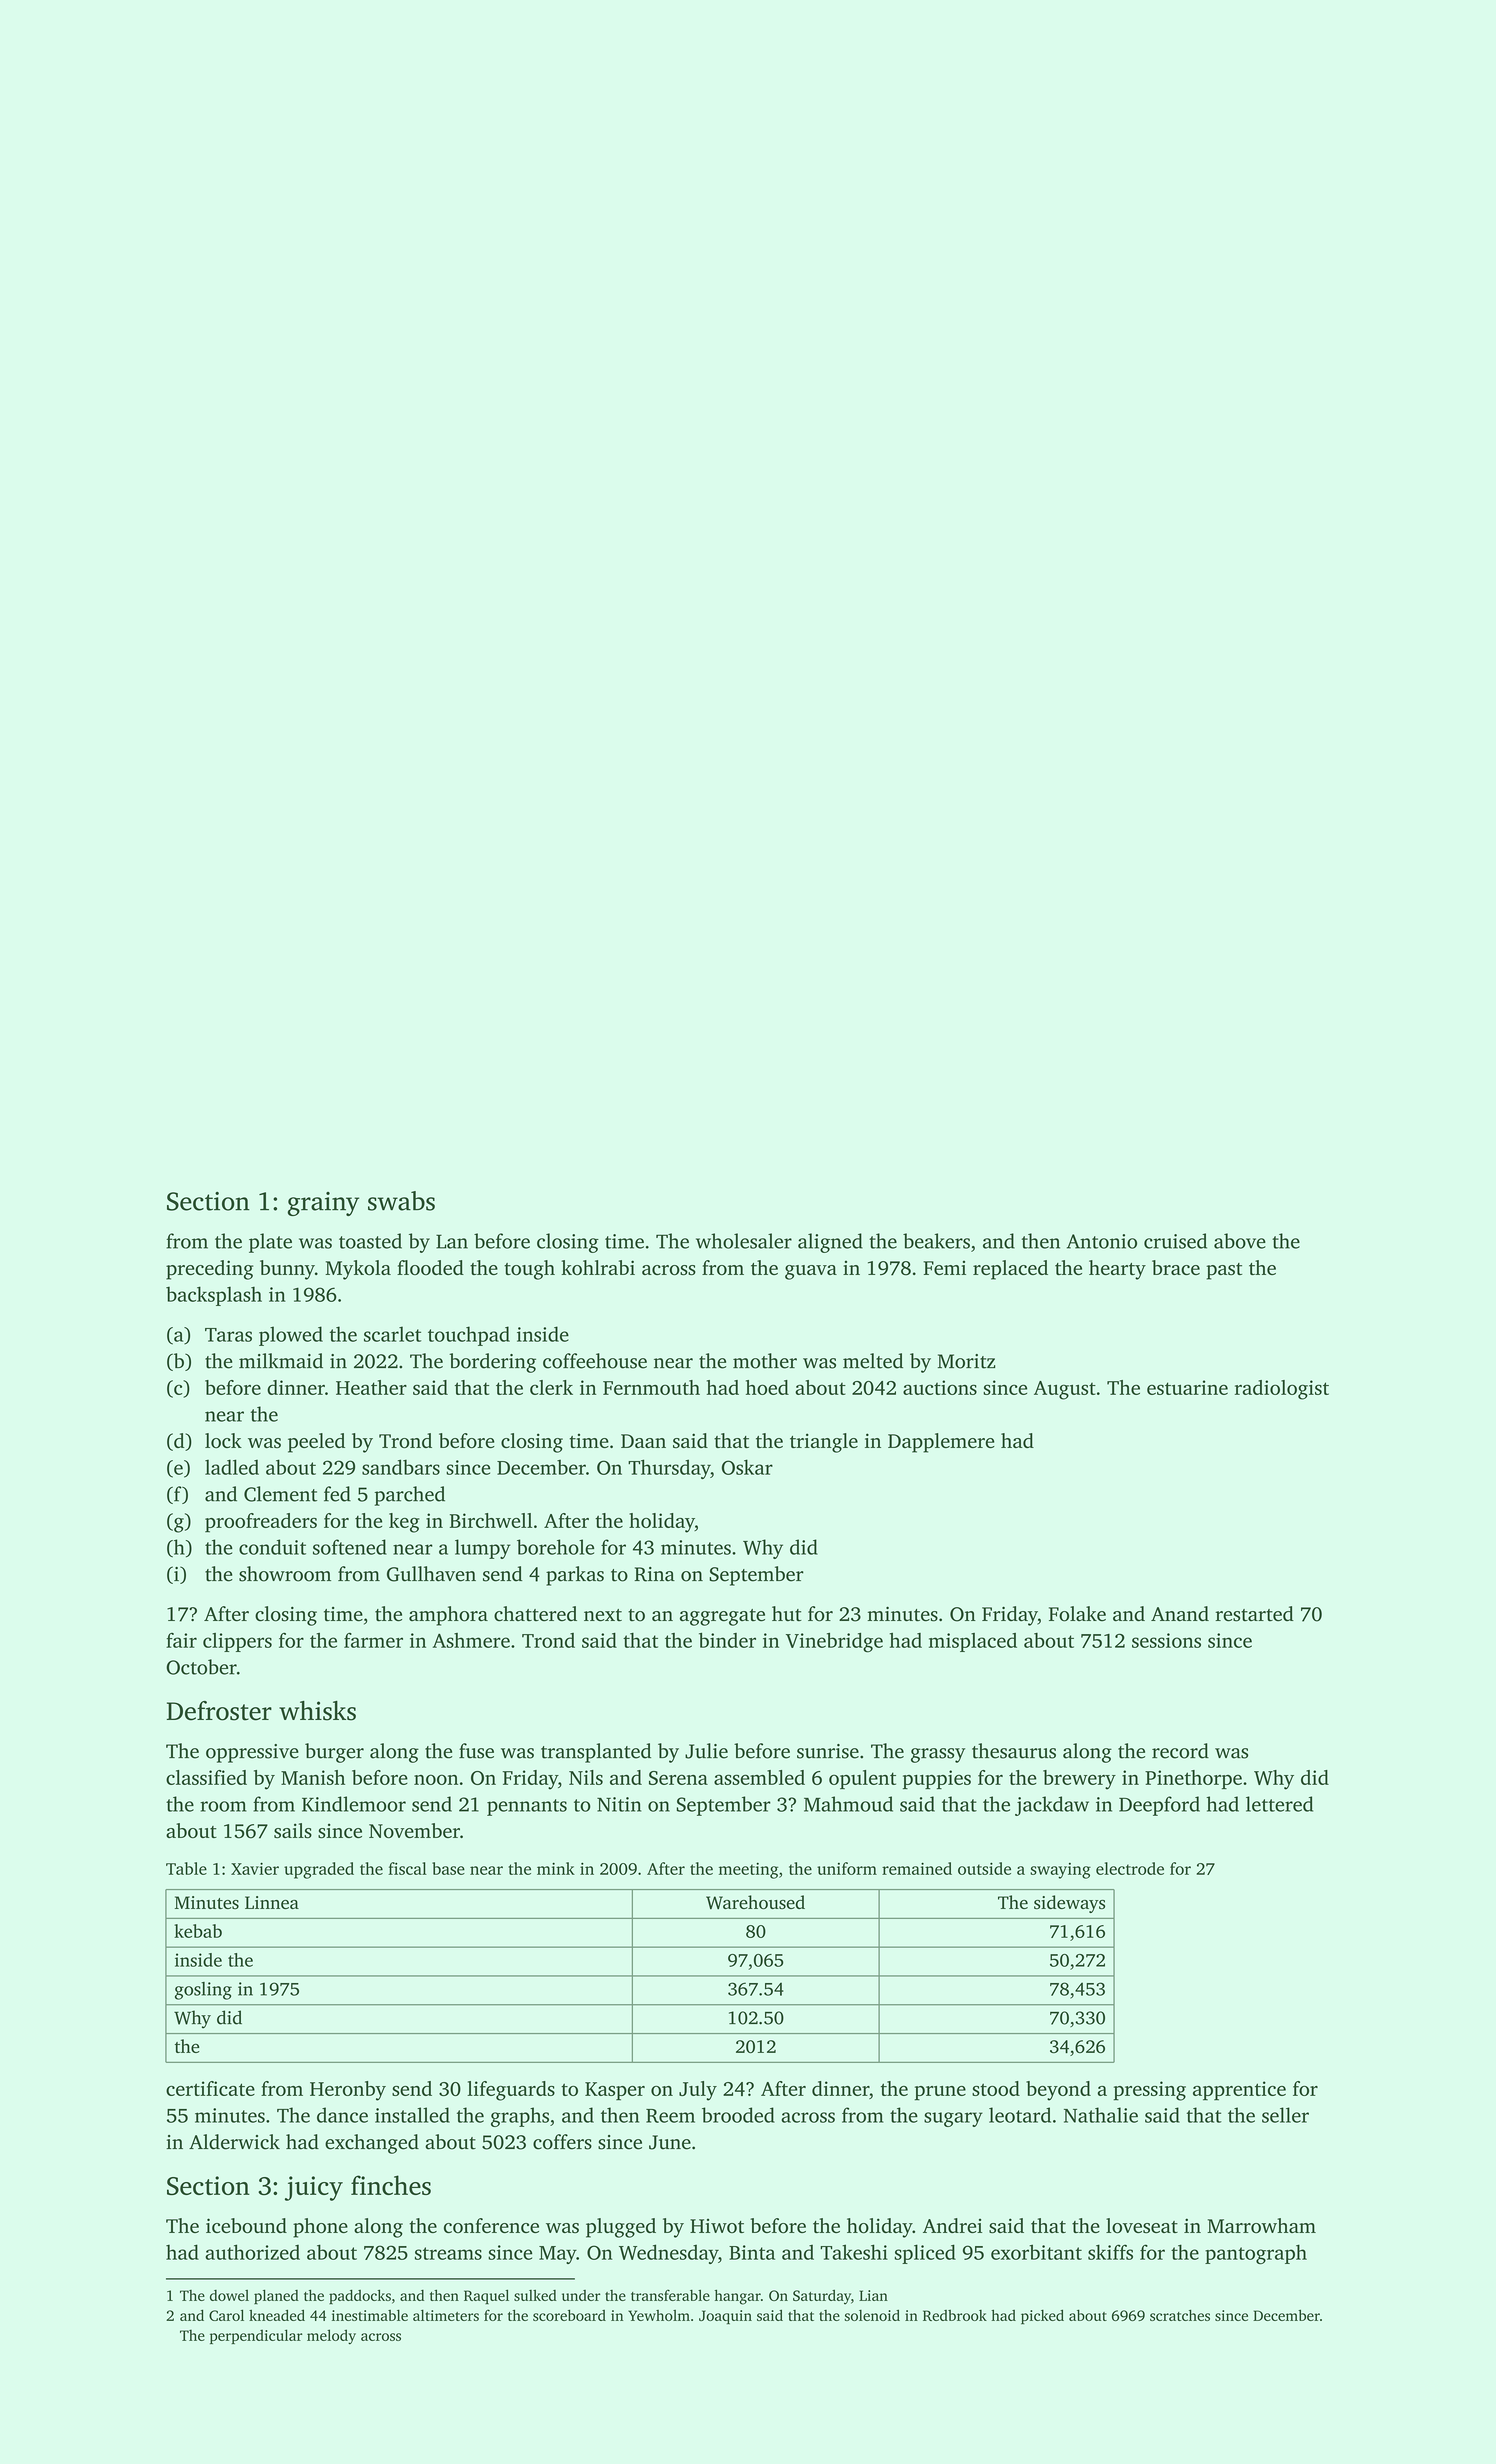 The width and height of the screenshot is (1496, 2464). Describe the element at coordinates (323, 1204) in the screenshot. I see `grainy` at that location.
